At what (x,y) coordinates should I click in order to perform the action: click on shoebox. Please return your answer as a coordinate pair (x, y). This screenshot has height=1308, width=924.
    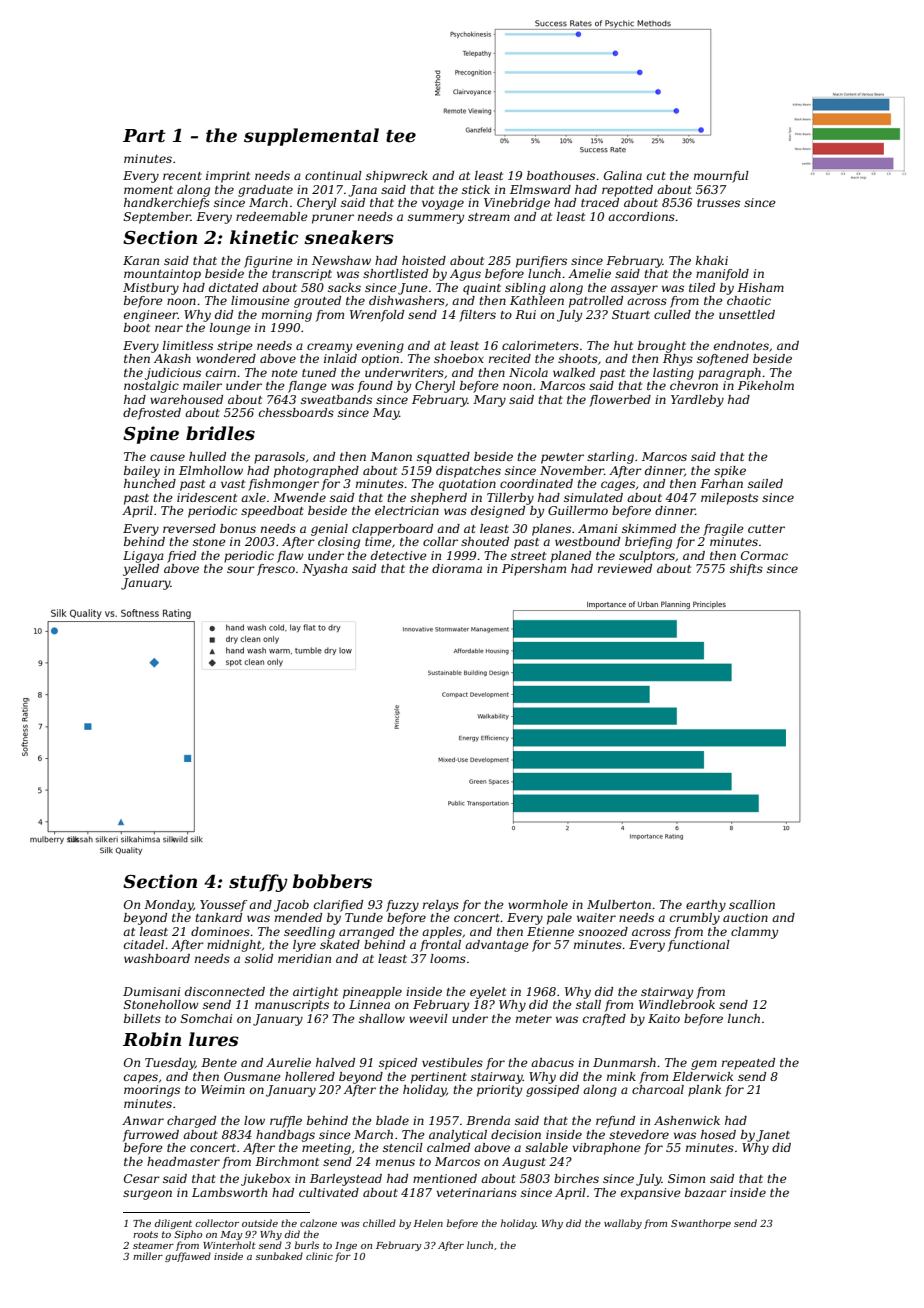
    Looking at the image, I should click on (459, 358).
